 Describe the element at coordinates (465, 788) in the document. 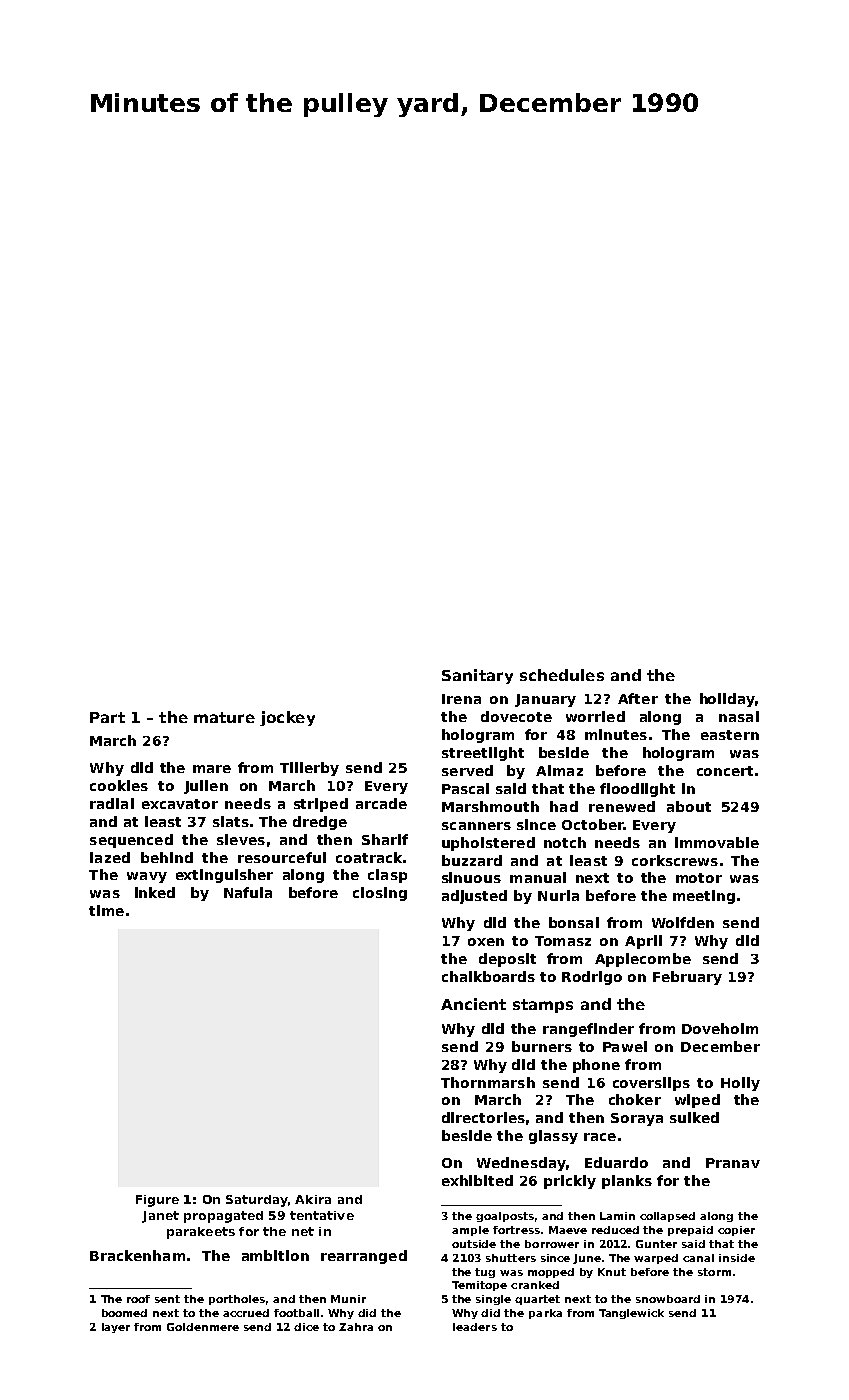

I see `Pascal` at that location.
